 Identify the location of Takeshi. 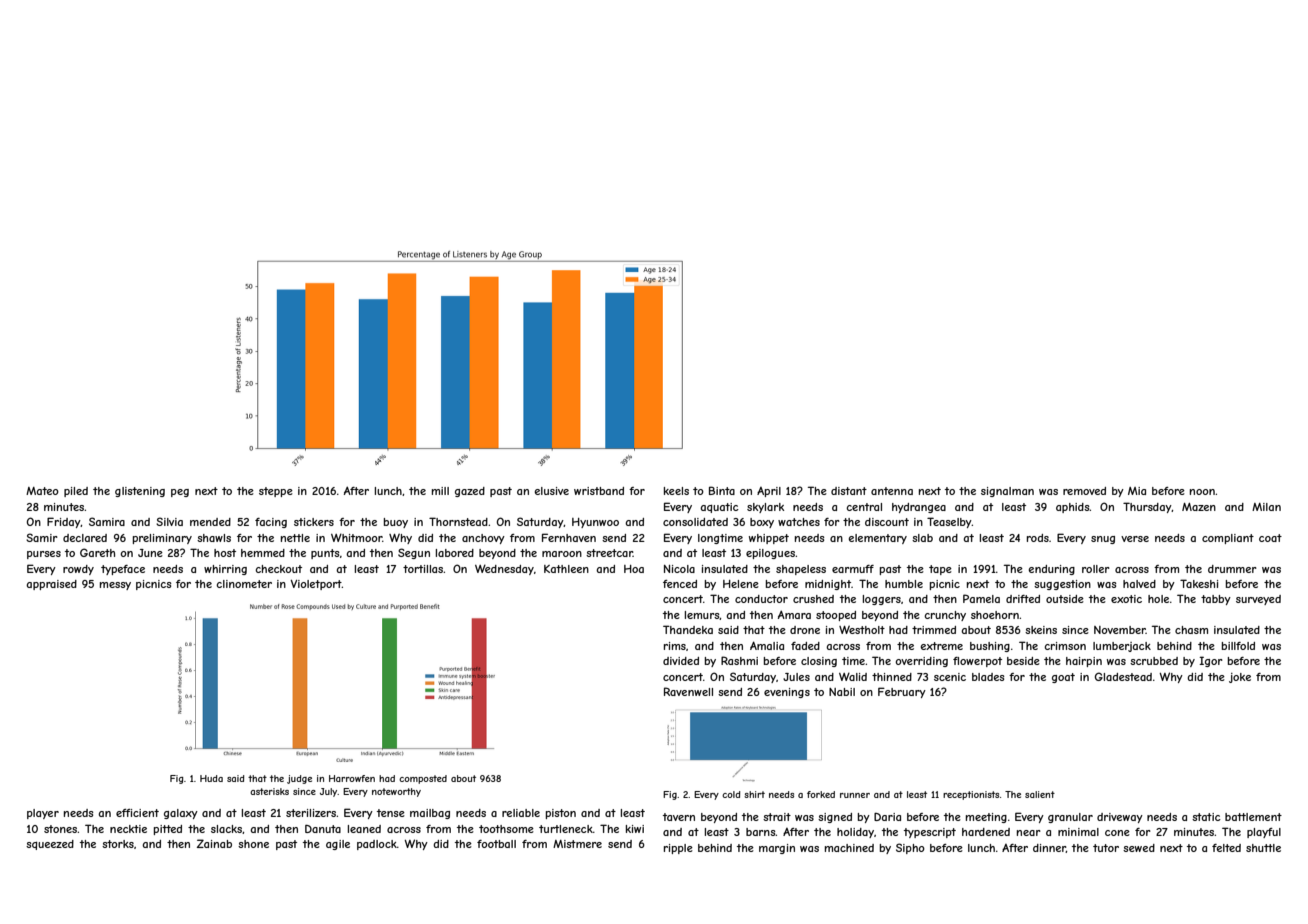
(1199, 583).
